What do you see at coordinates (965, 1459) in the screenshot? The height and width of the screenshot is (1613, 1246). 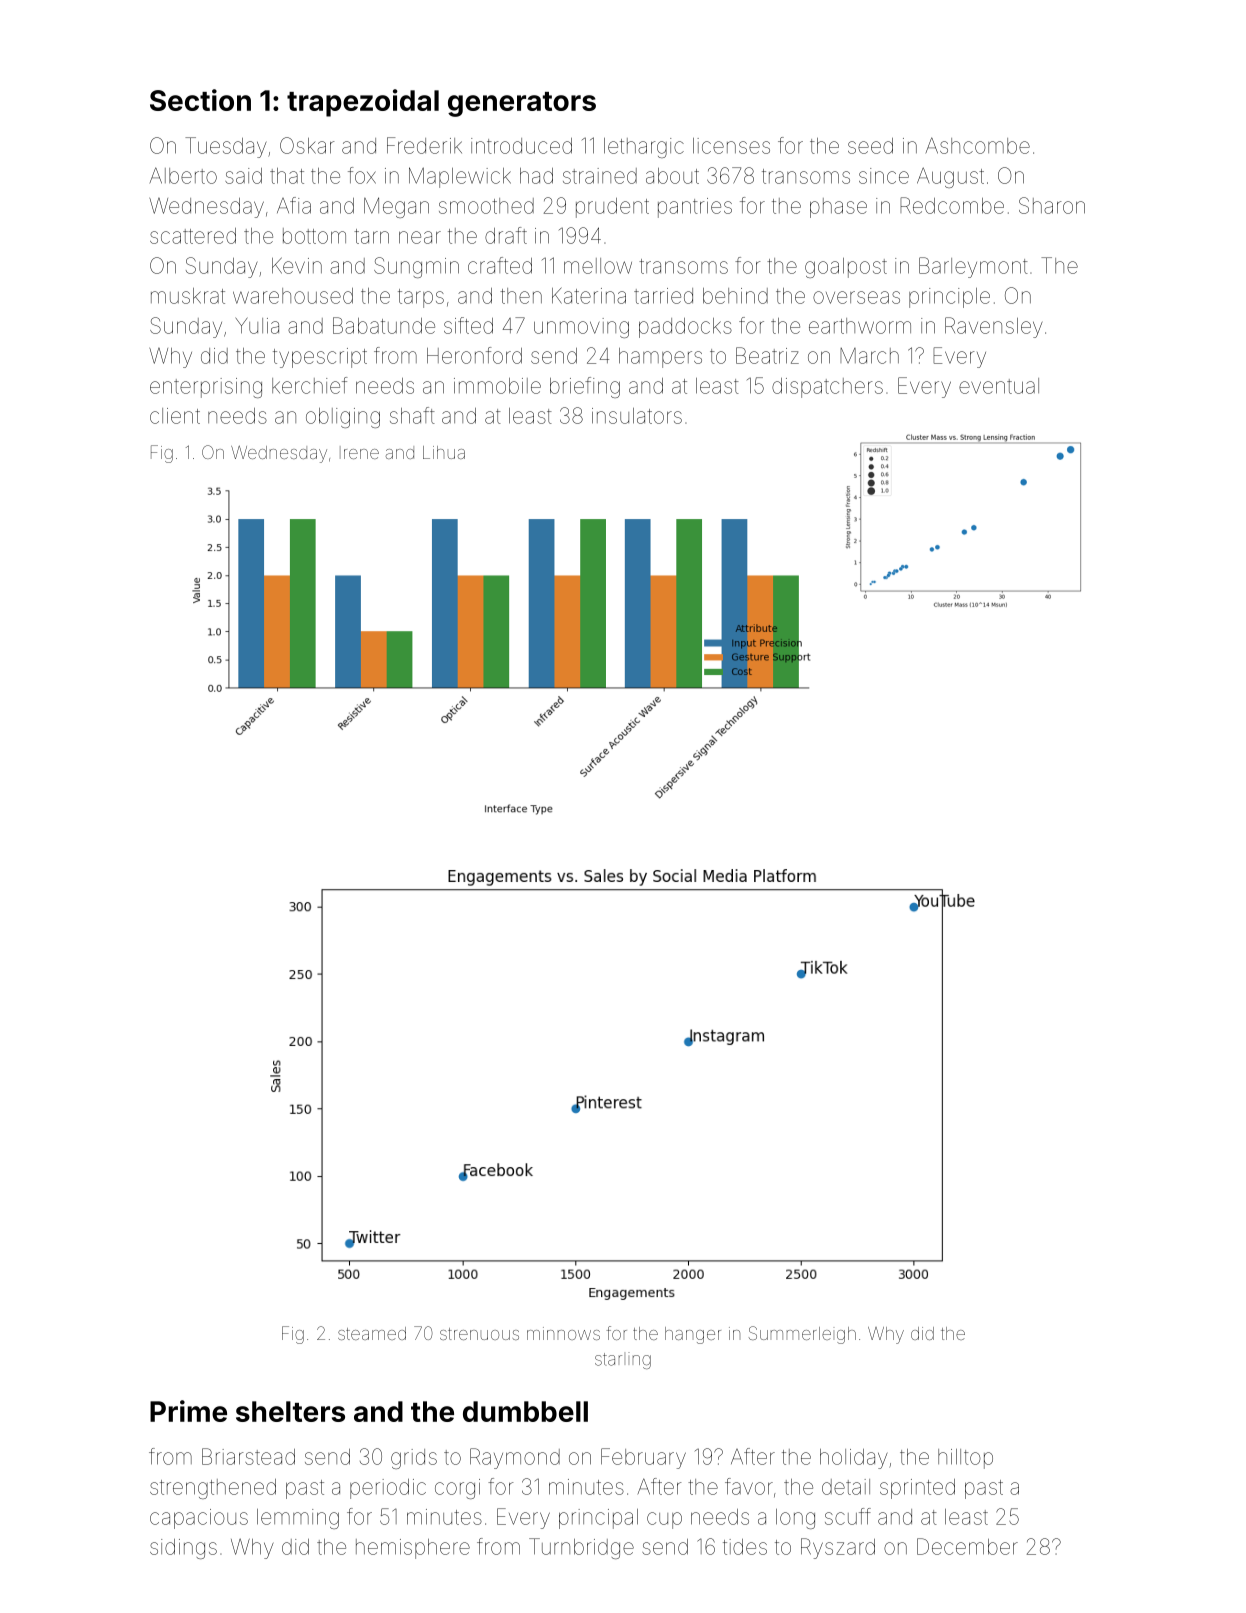 I see `hilltop` at bounding box center [965, 1459].
